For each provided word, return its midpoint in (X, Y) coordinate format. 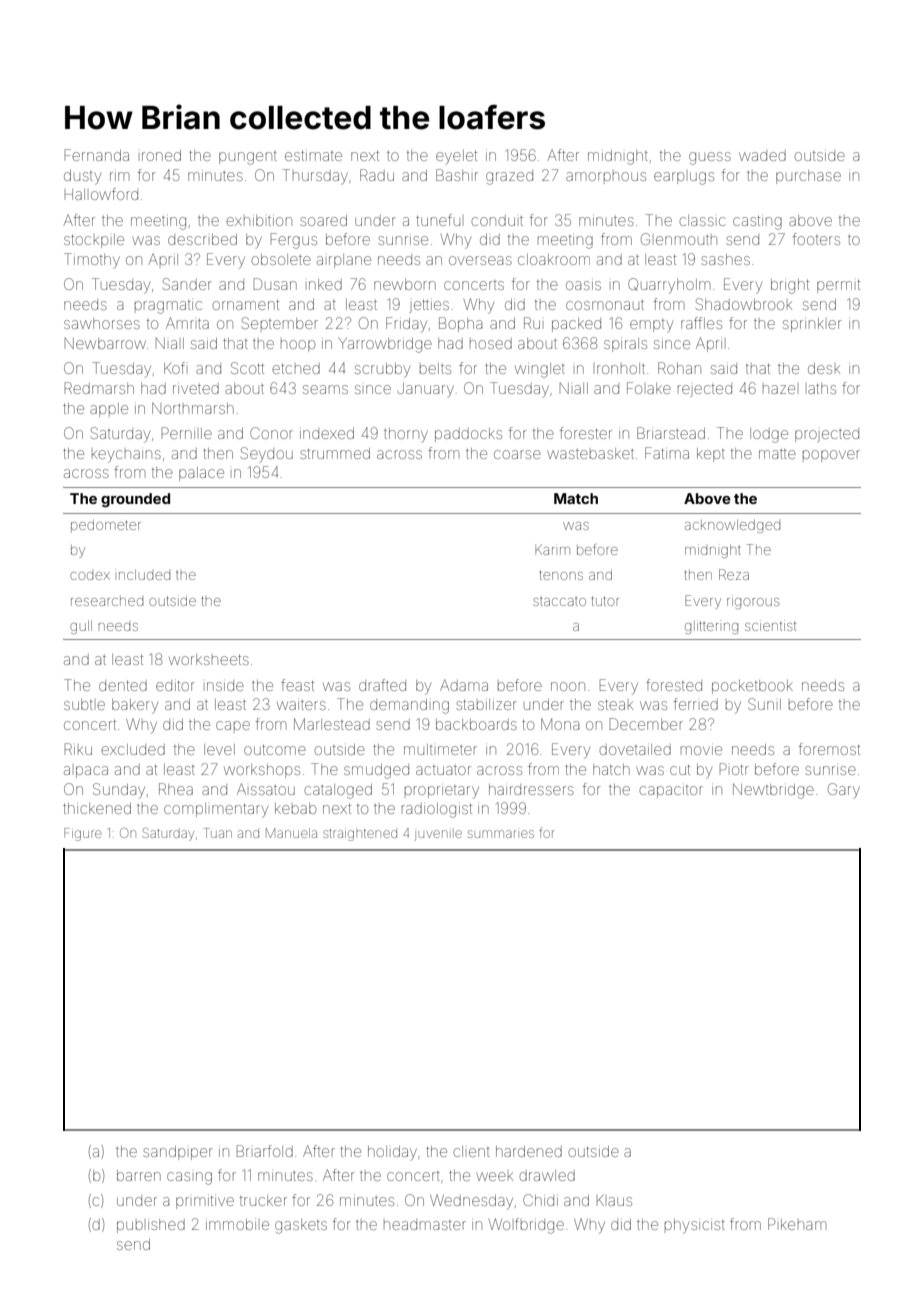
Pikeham (797, 1224)
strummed (335, 453)
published (151, 1226)
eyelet (456, 157)
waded (762, 155)
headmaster (425, 1224)
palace (201, 474)
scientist (770, 625)
